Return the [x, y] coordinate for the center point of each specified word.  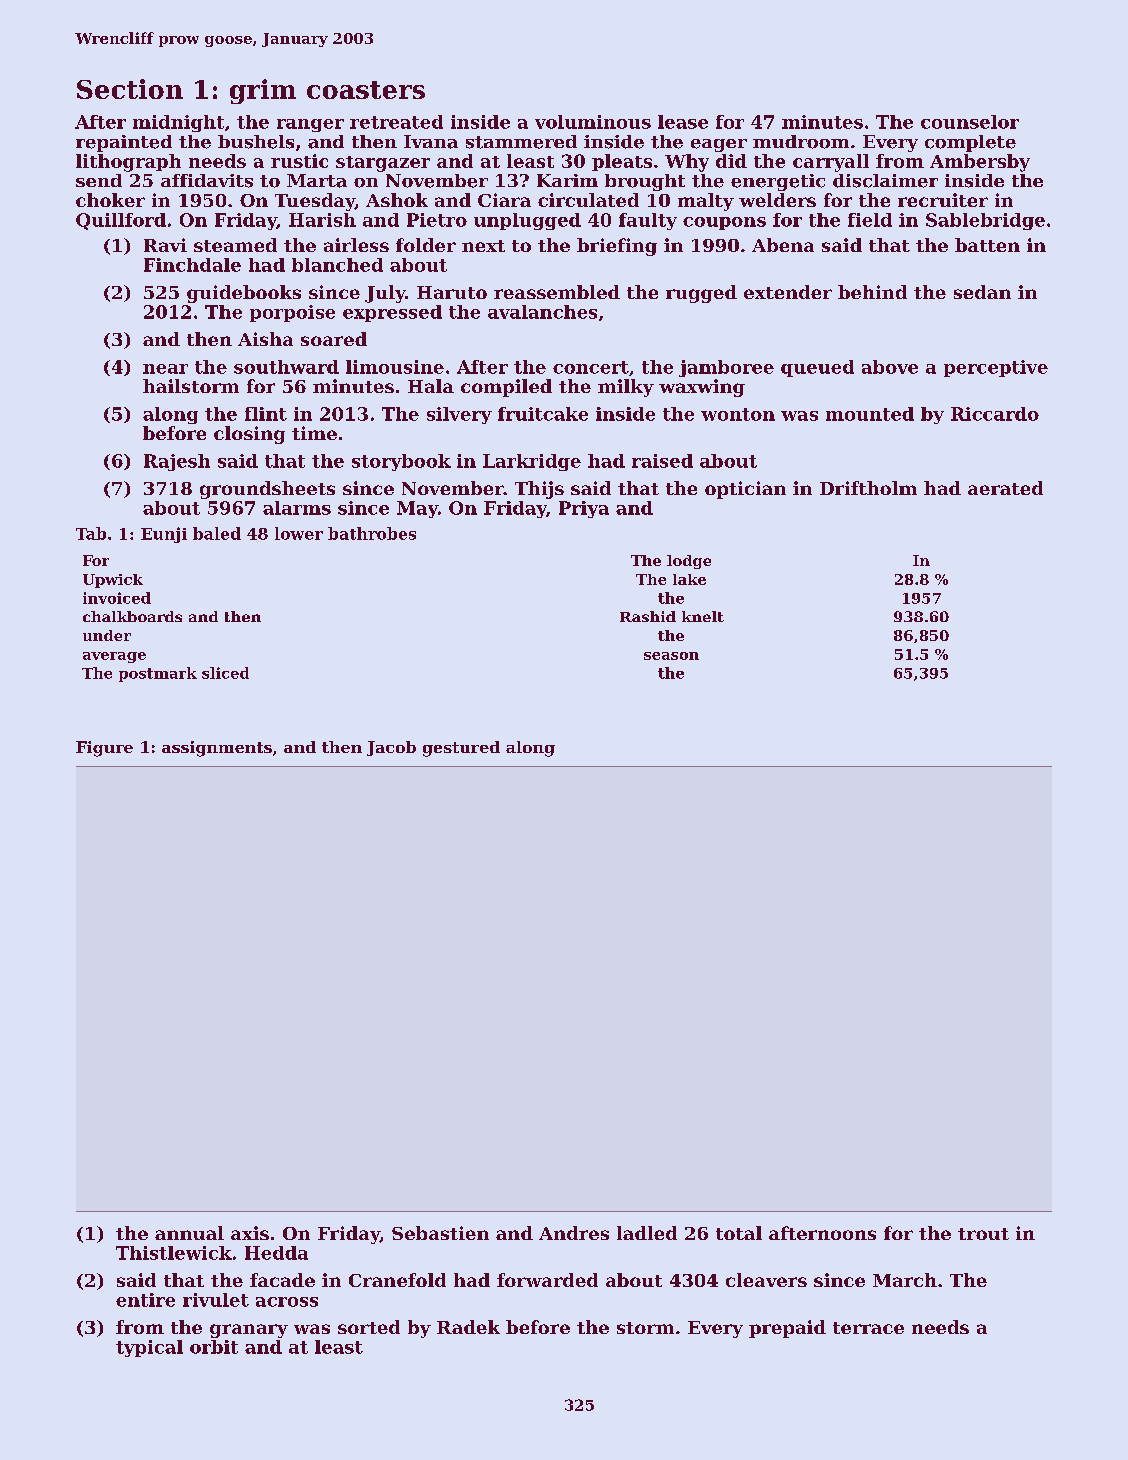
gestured [461, 749]
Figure [104, 749]
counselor [970, 122]
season [671, 656]
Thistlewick [174, 1253]
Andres [574, 1233]
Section [130, 89]
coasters [366, 90]
